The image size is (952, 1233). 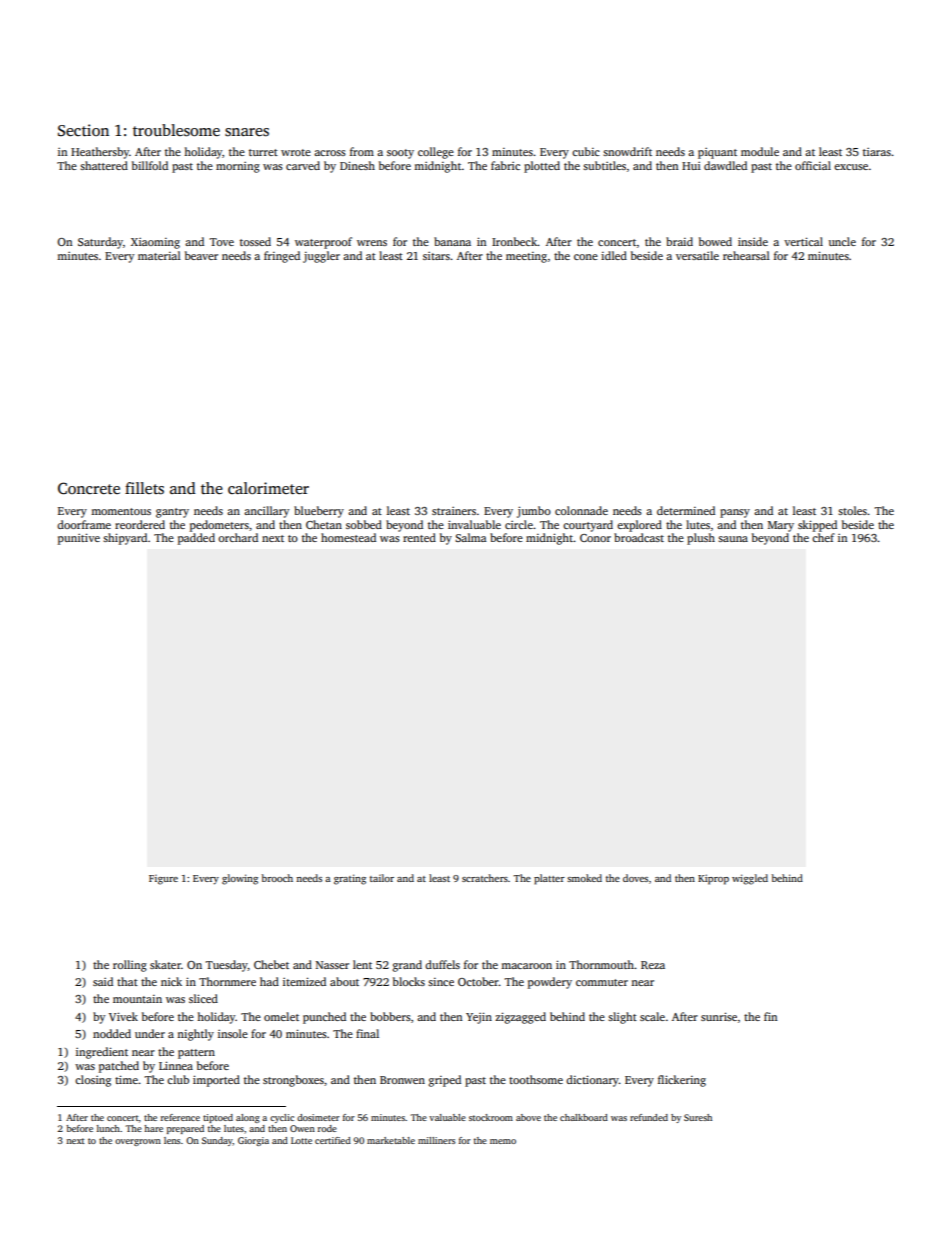 What do you see at coordinates (750, 879) in the screenshot?
I see `wiggled` at bounding box center [750, 879].
